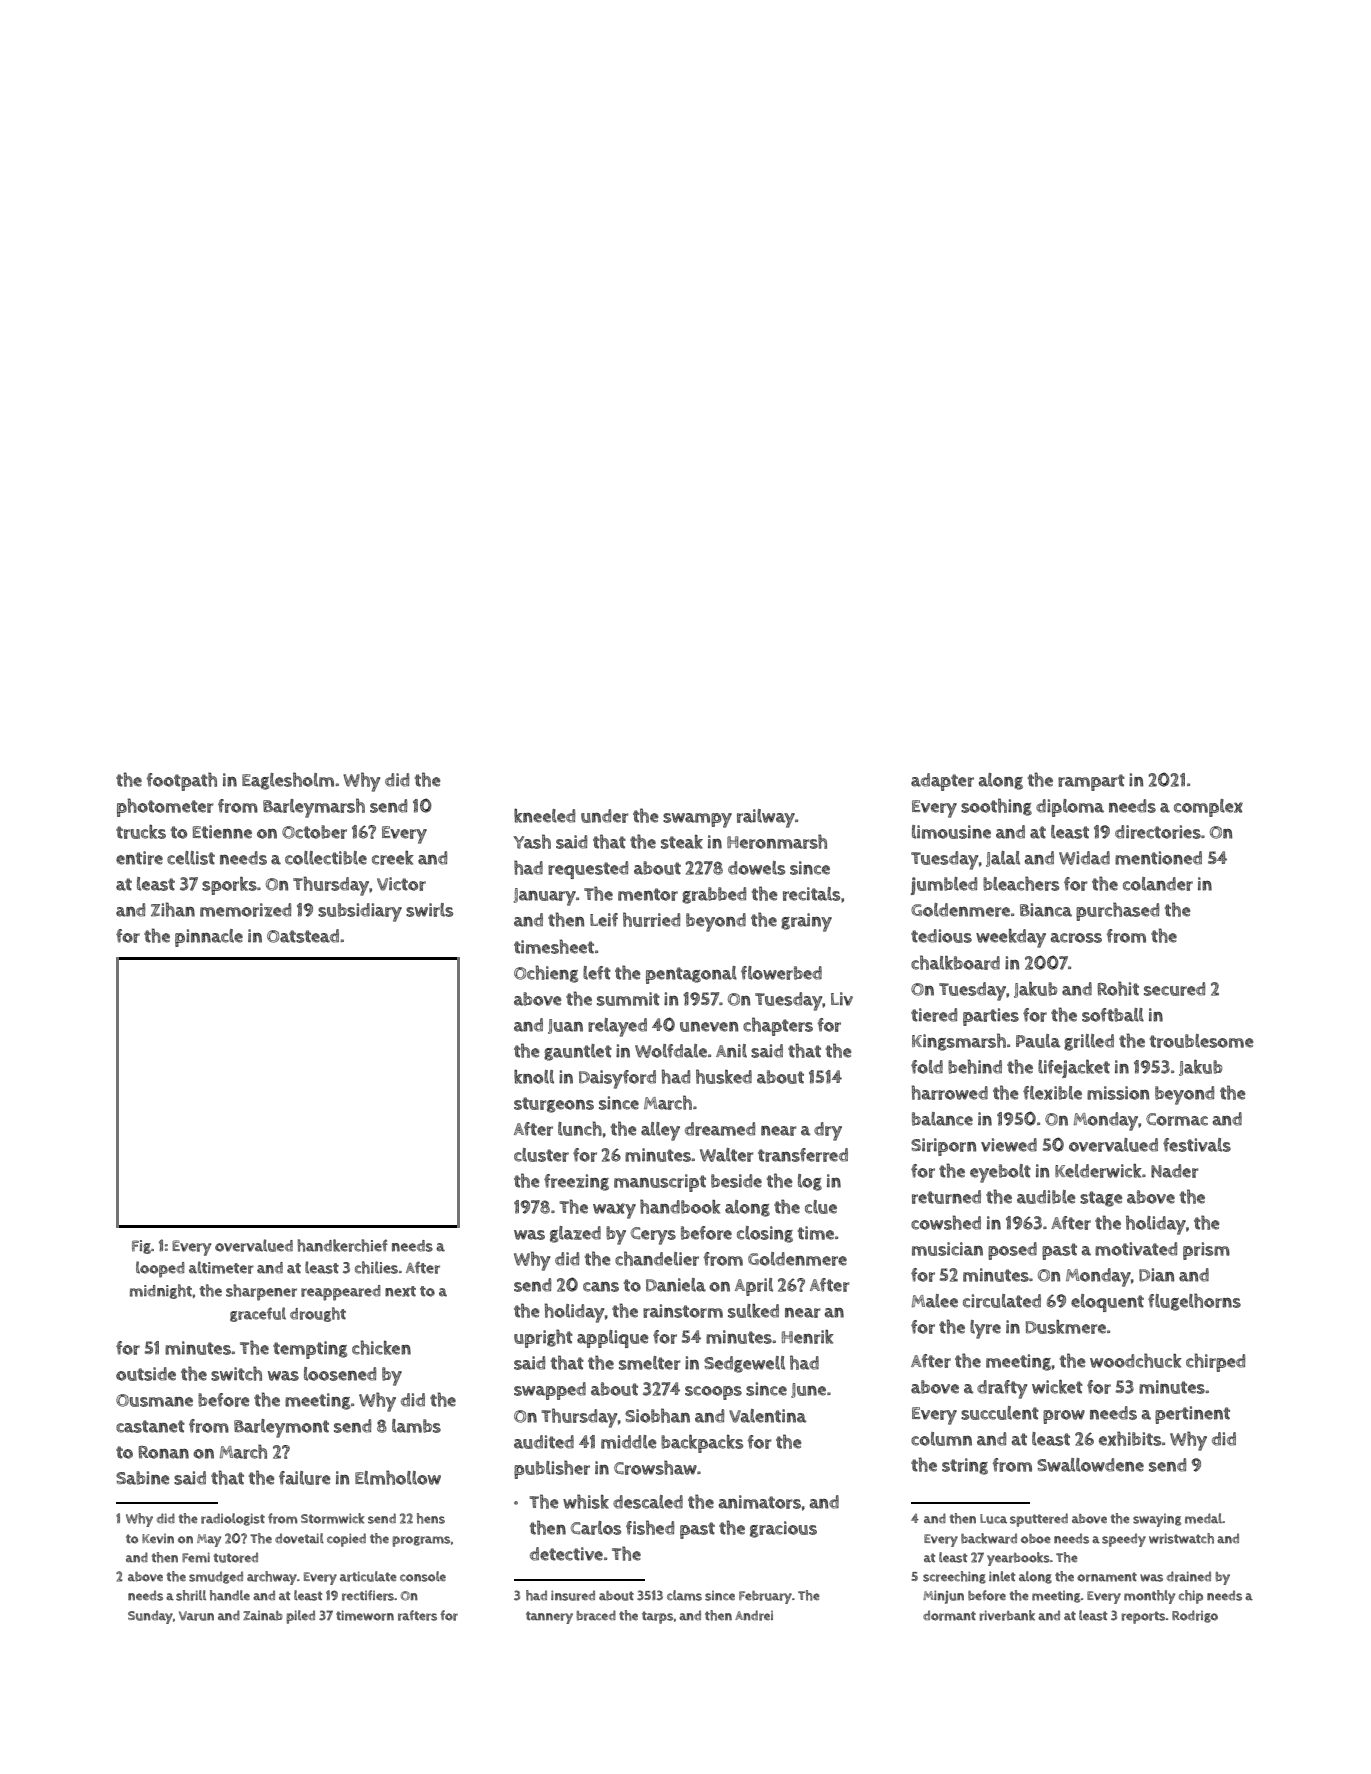  Describe the element at coordinates (1091, 782) in the document. I see `rampart` at that location.
